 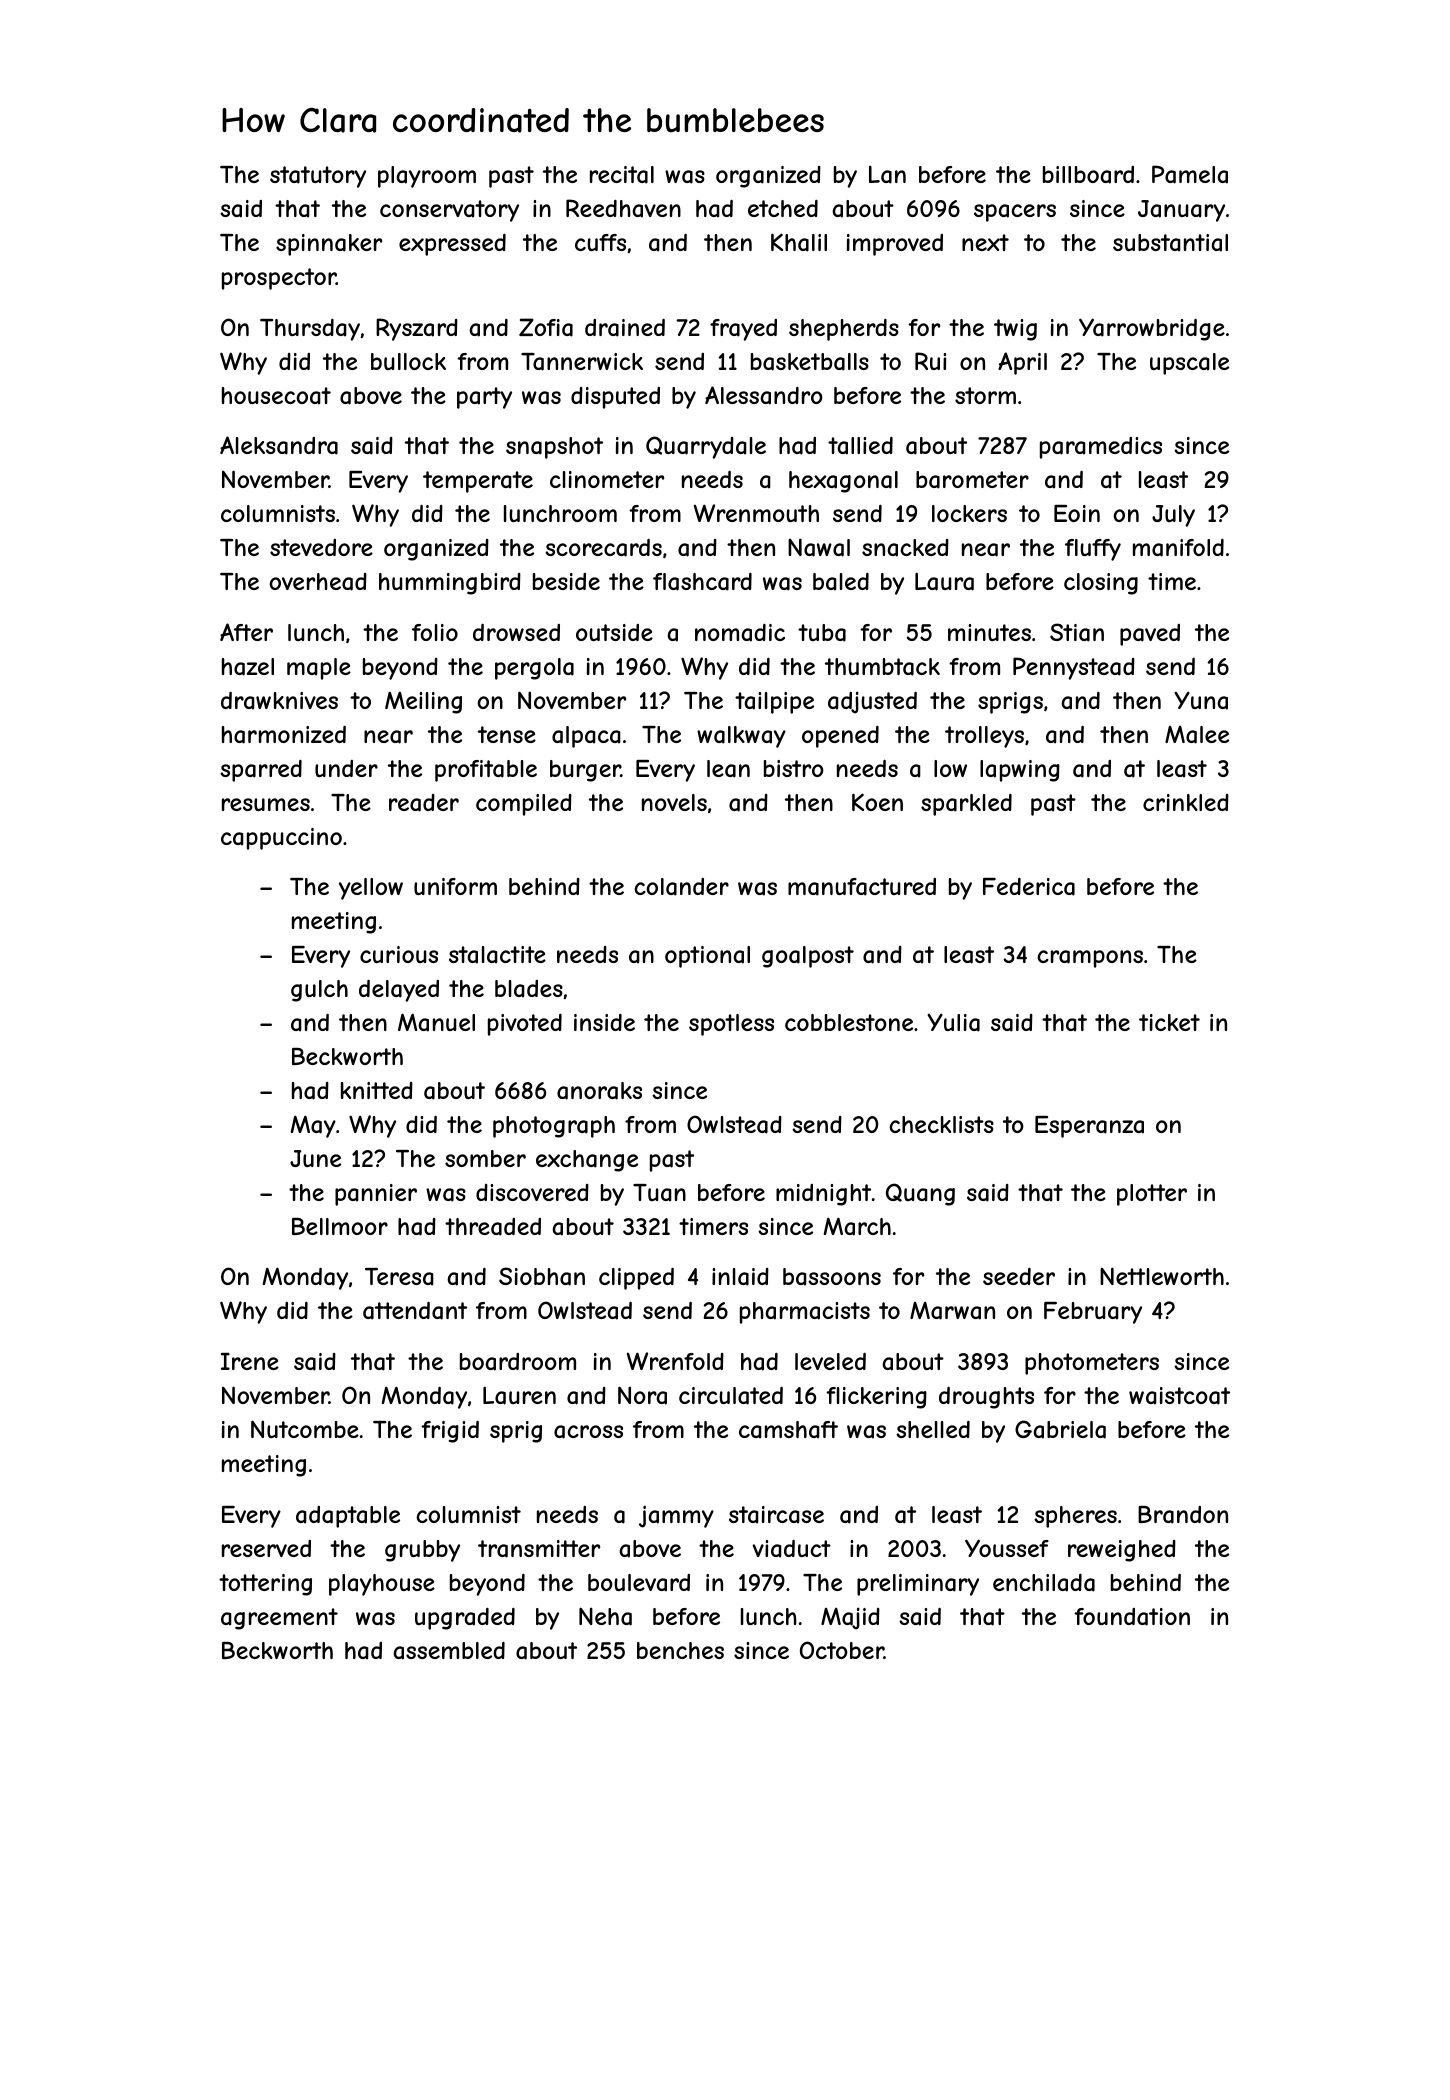 What do you see at coordinates (862, 887) in the document?
I see `manufactured` at bounding box center [862, 887].
